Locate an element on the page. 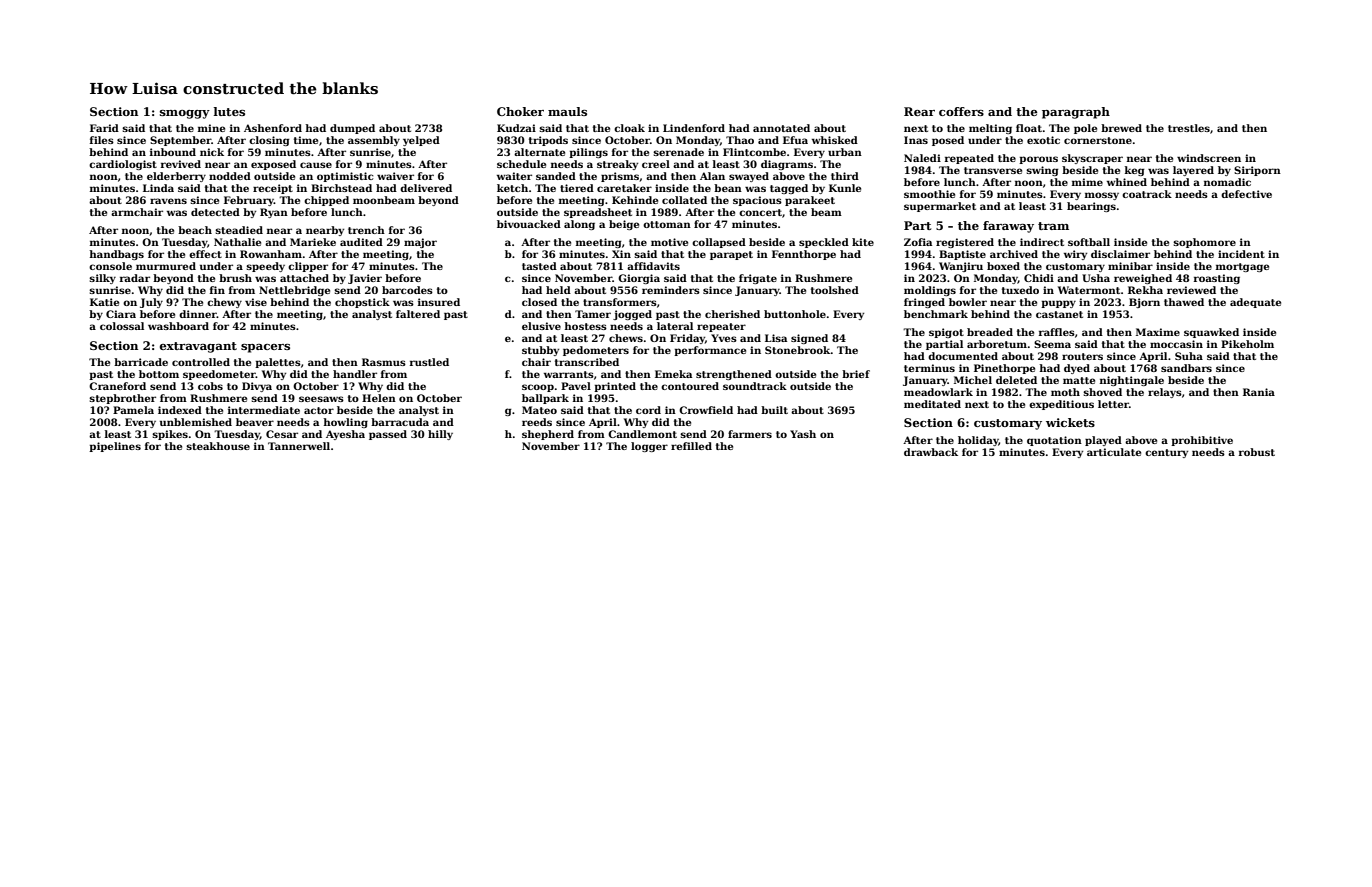 The height and width of the document is (887, 1372). wickets is located at coordinates (1070, 422).
